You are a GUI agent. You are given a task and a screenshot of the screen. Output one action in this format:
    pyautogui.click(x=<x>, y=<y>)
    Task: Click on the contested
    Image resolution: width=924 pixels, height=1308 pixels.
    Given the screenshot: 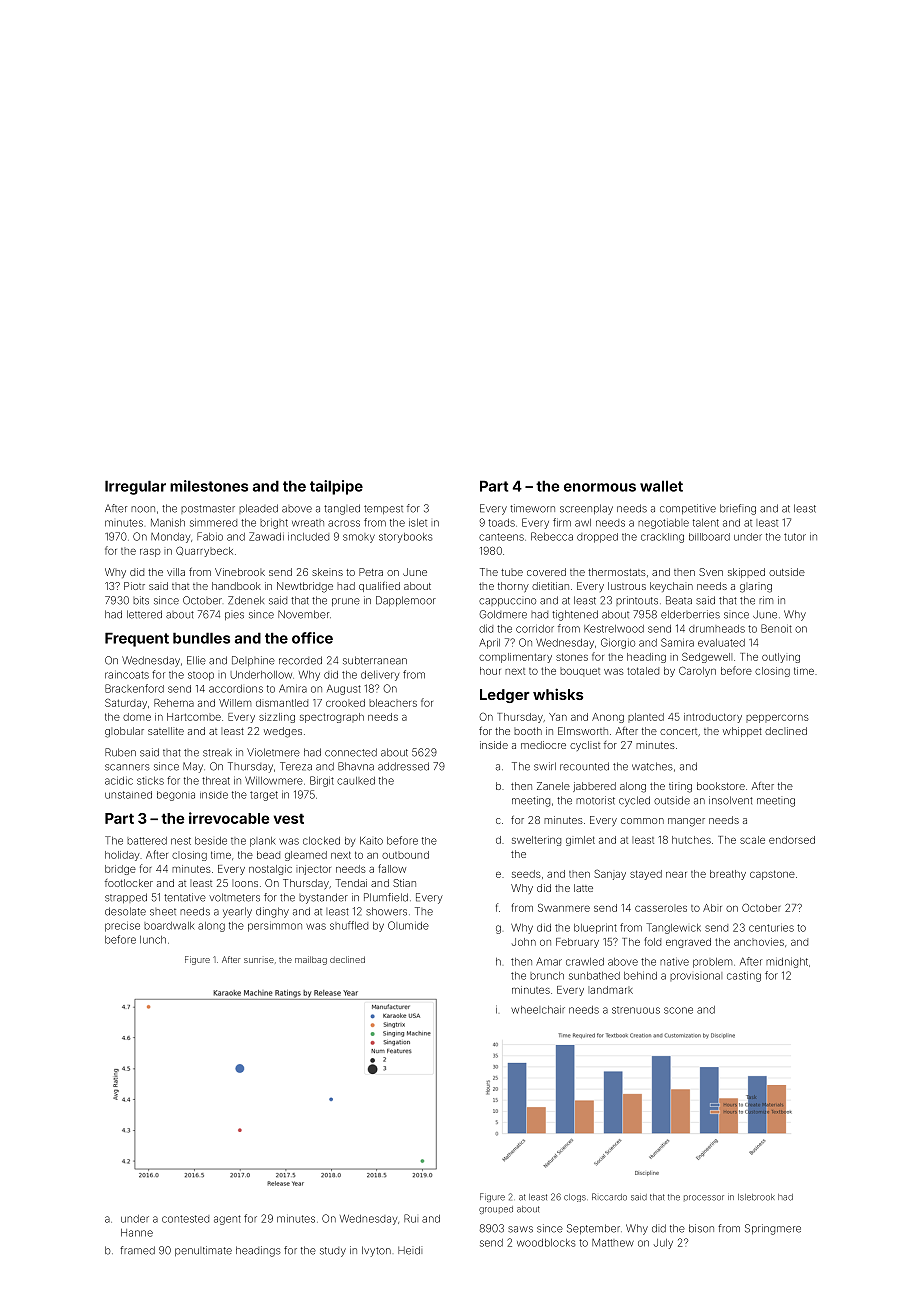 What is the action you would take?
    pyautogui.click(x=185, y=1219)
